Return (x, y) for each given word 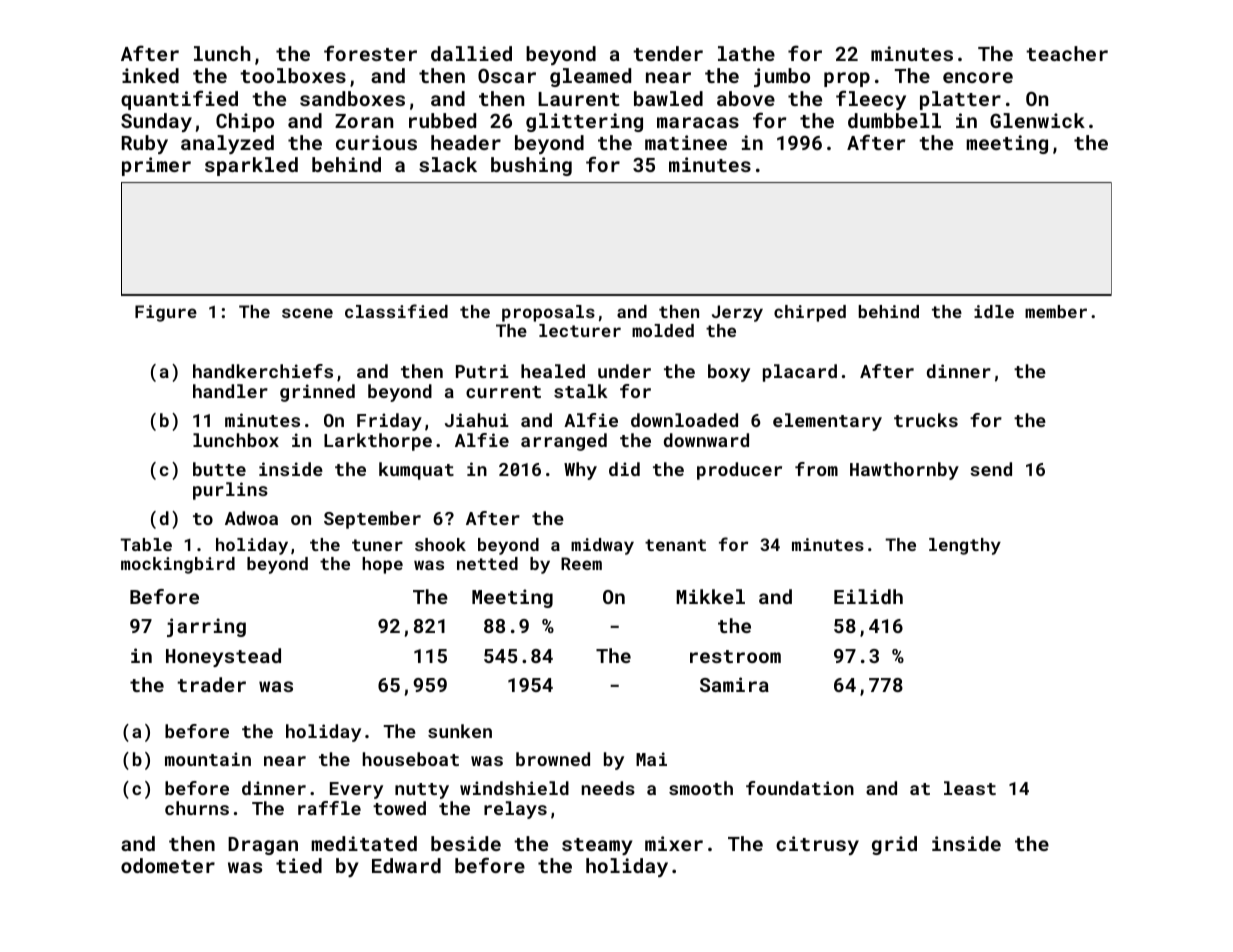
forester (370, 53)
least (970, 788)
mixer (674, 843)
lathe (746, 53)
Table (146, 544)
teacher (1067, 53)
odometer (168, 865)
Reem (581, 563)
